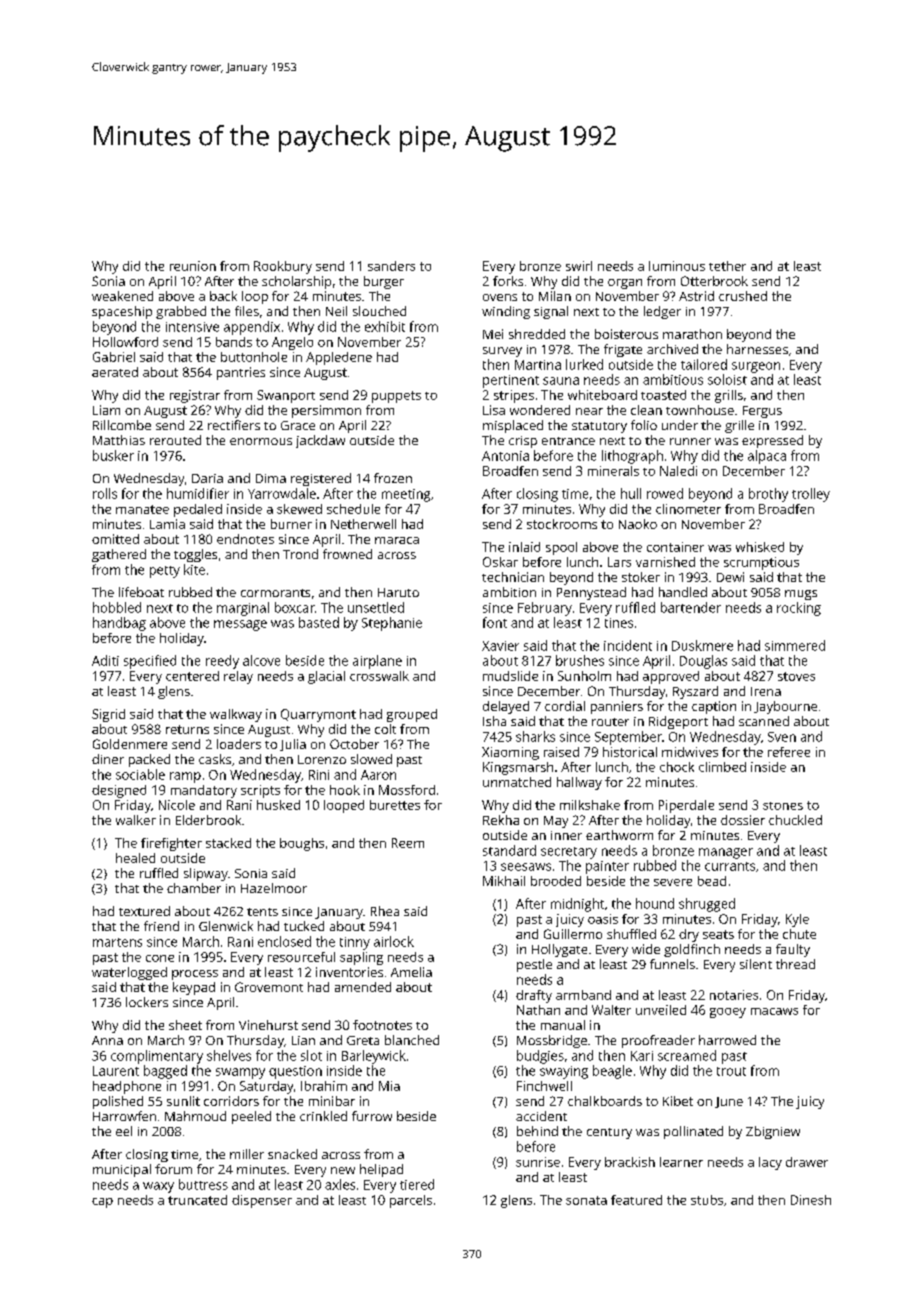 Image resolution: width=924 pixels, height=1308 pixels. Describe the element at coordinates (106, 410) in the screenshot. I see `Liam` at that location.
